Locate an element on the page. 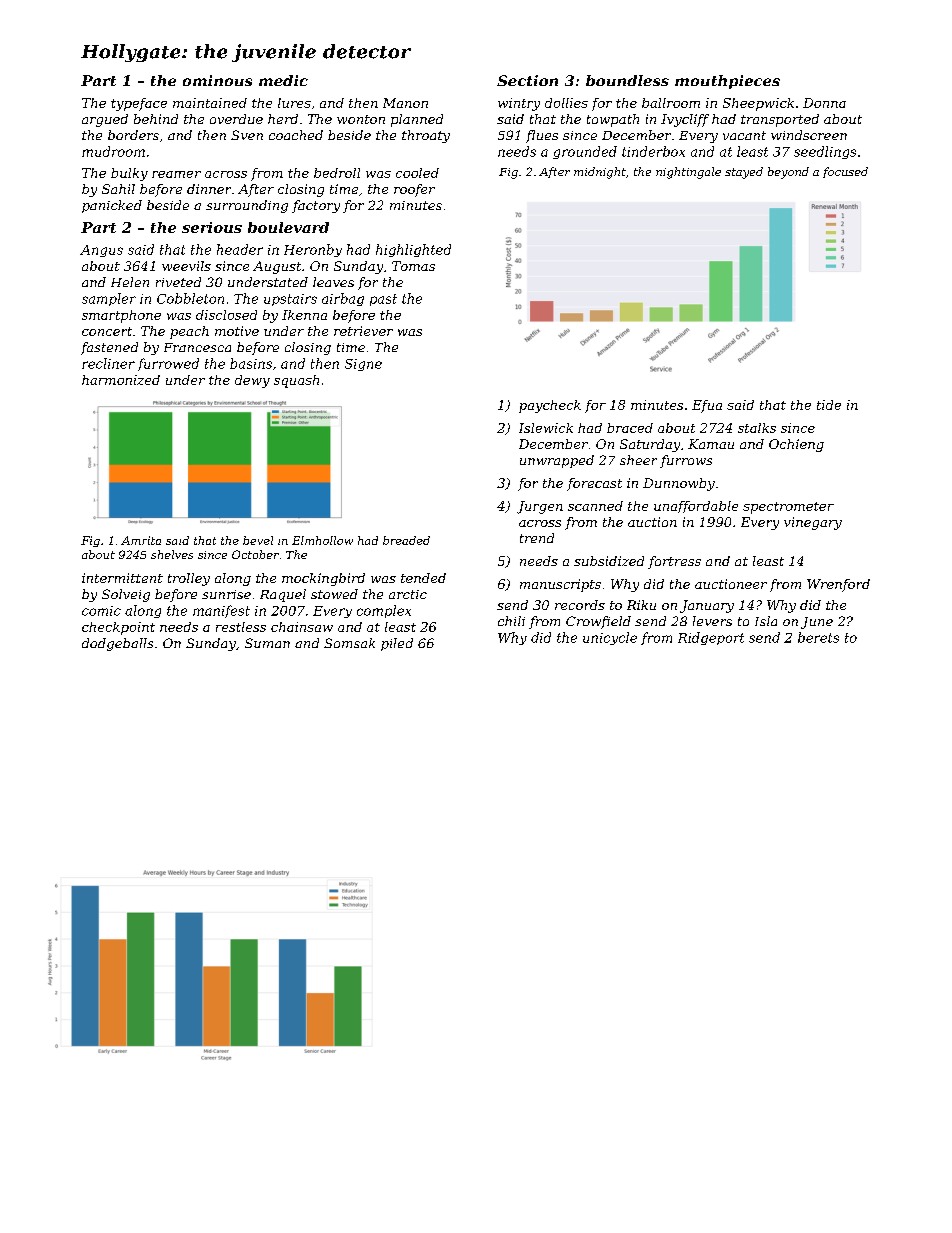 The image size is (952, 1233). mockingbird is located at coordinates (323, 579).
